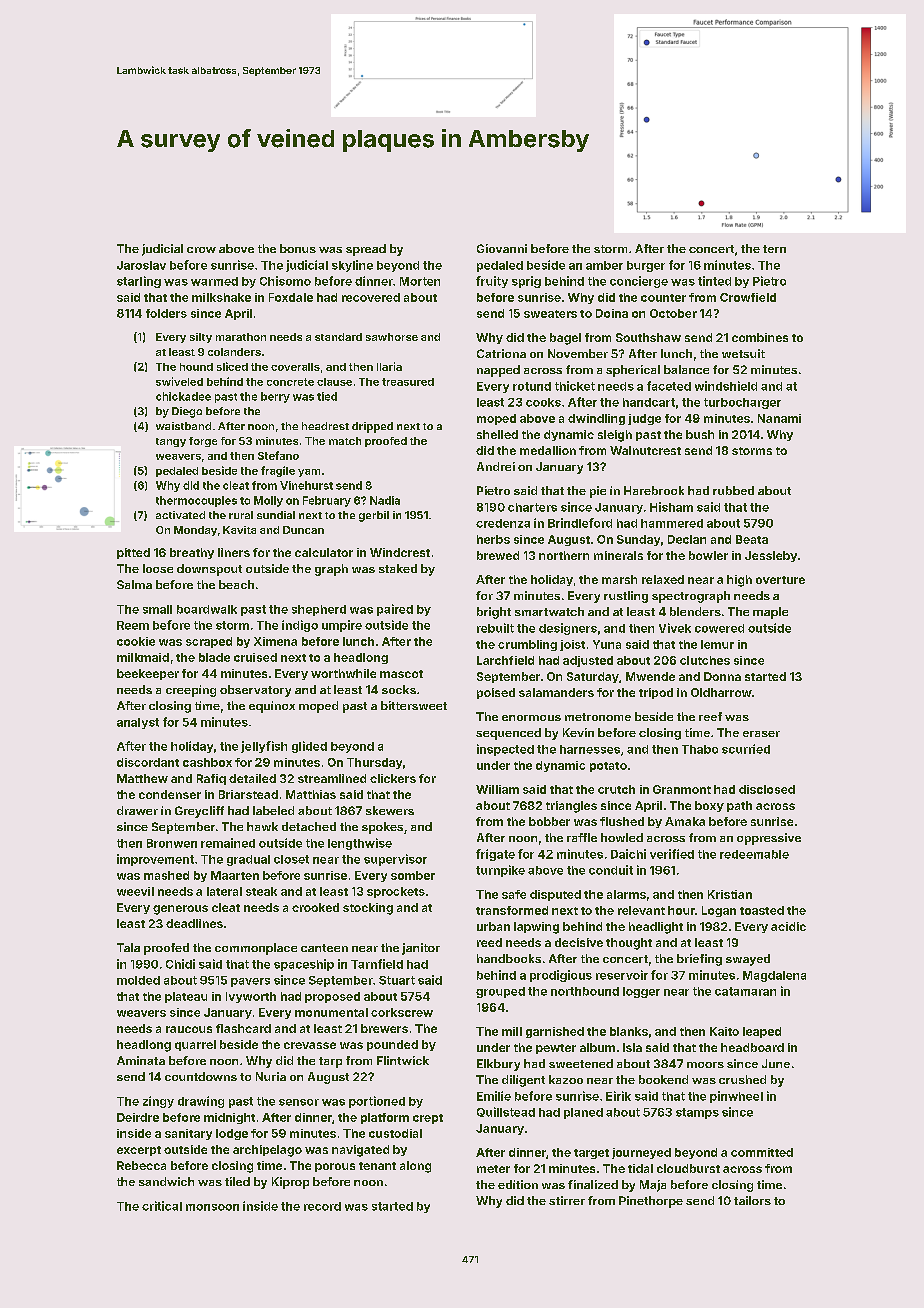 This screenshot has height=1308, width=924. What do you see at coordinates (771, 556) in the screenshot?
I see `Jessleby` at bounding box center [771, 556].
